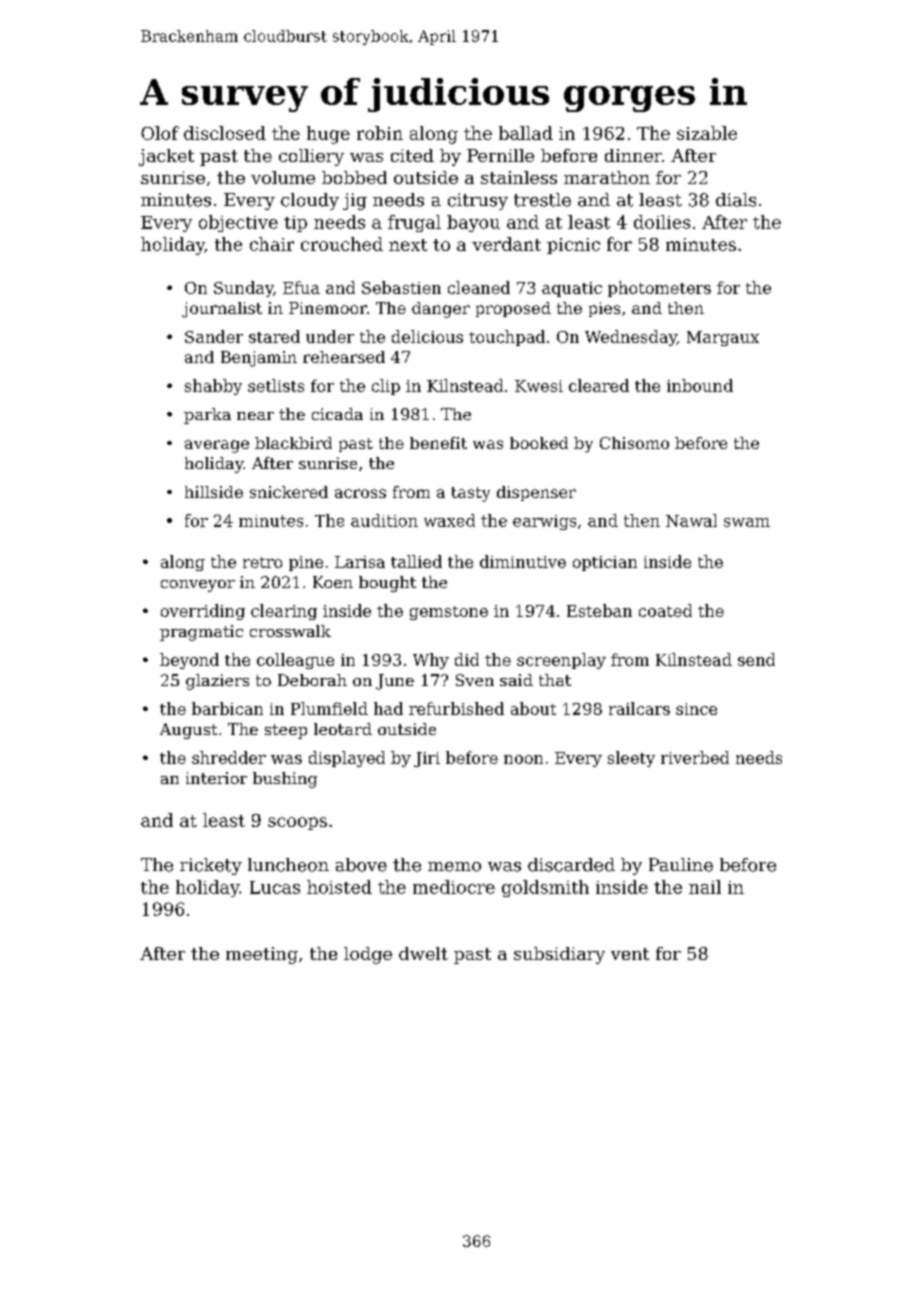  I want to click on verdant, so click(506, 244).
